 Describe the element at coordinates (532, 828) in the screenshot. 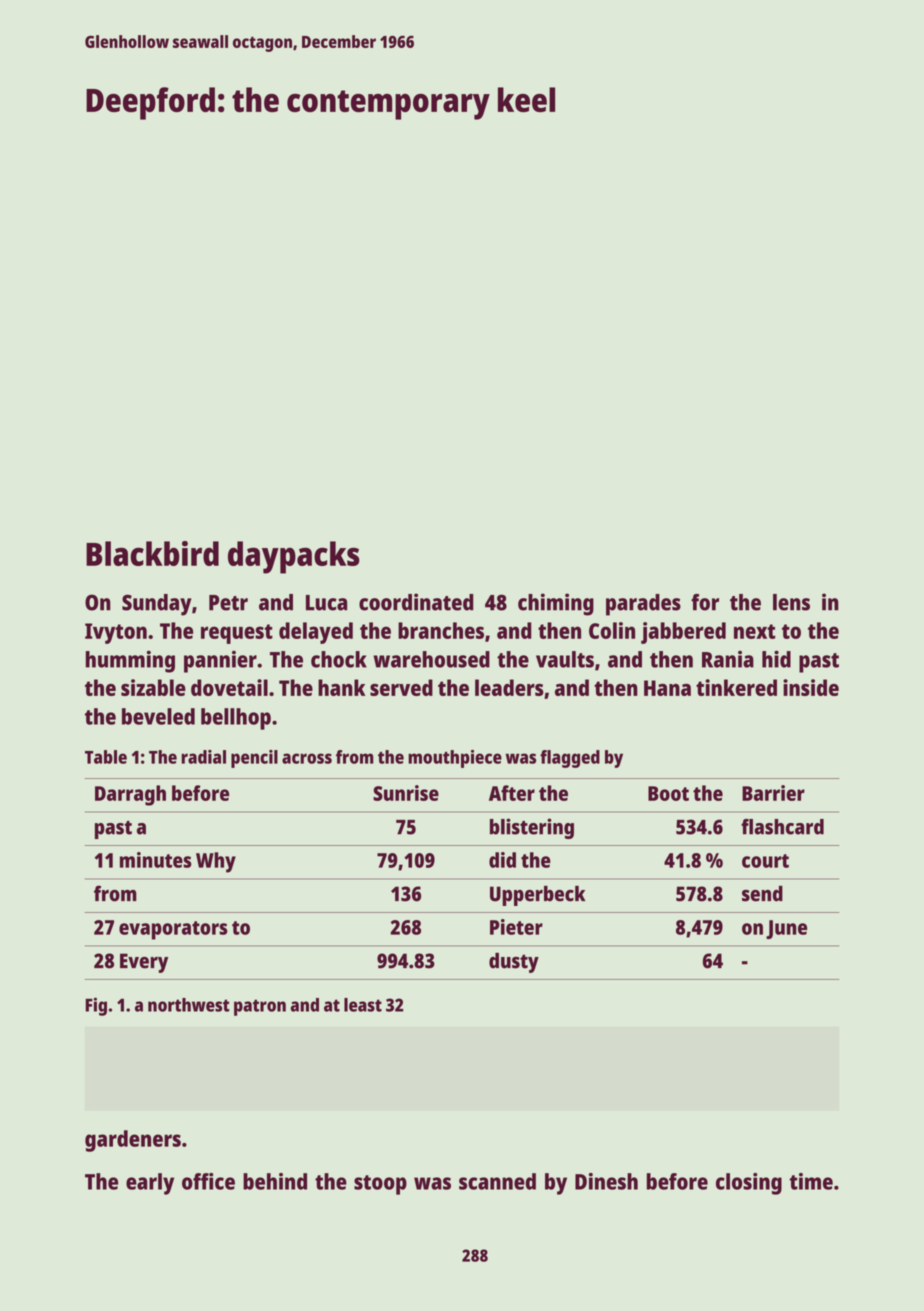

I see `blistering` at that location.
